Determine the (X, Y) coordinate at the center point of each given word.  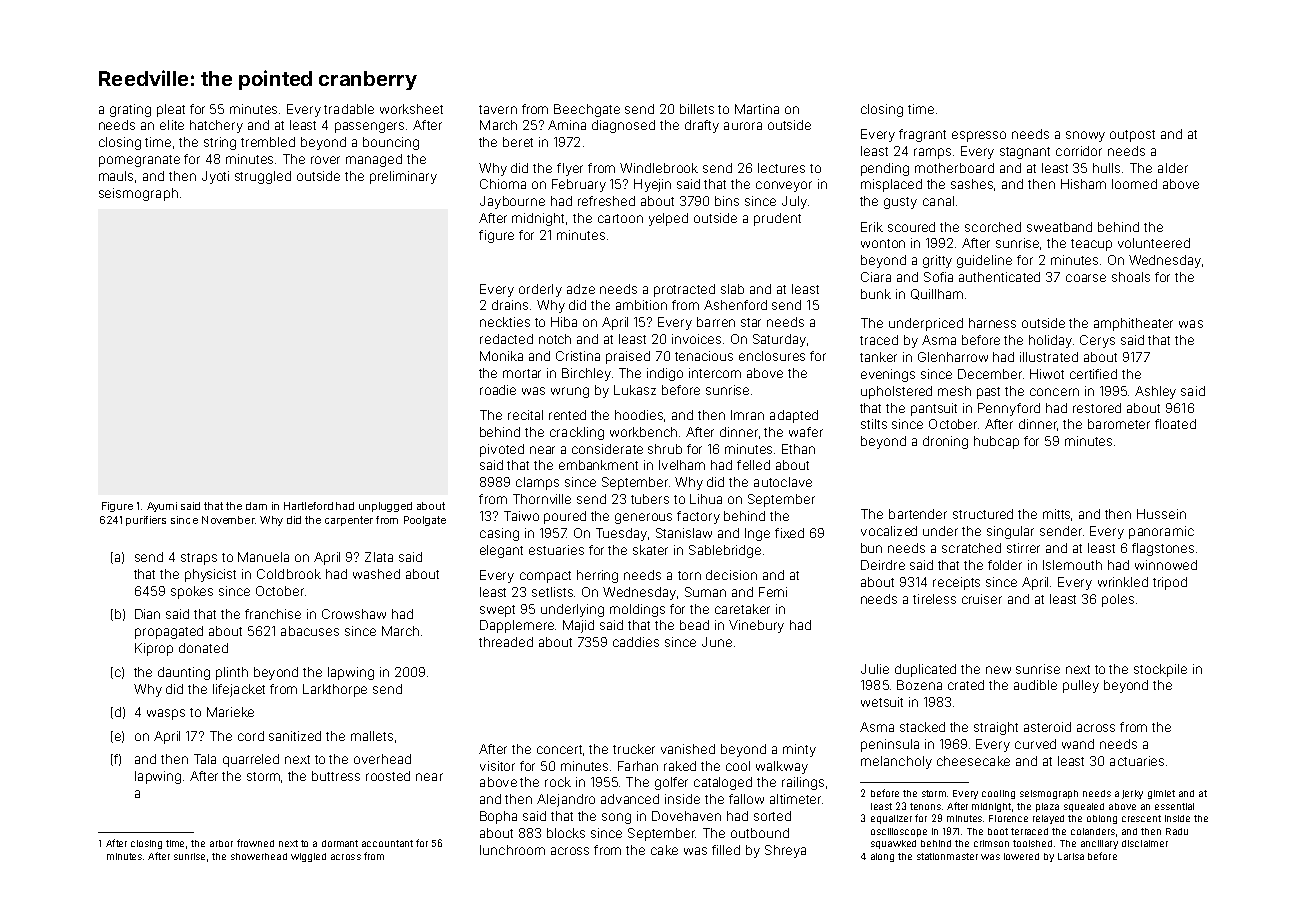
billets (697, 109)
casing (499, 534)
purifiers (146, 521)
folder (1005, 565)
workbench (643, 432)
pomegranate (139, 161)
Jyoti (215, 177)
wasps (166, 714)
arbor (221, 843)
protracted (684, 290)
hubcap (996, 442)
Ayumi (162, 507)
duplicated (925, 670)
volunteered (1154, 243)
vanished (688, 749)
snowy (1085, 136)
